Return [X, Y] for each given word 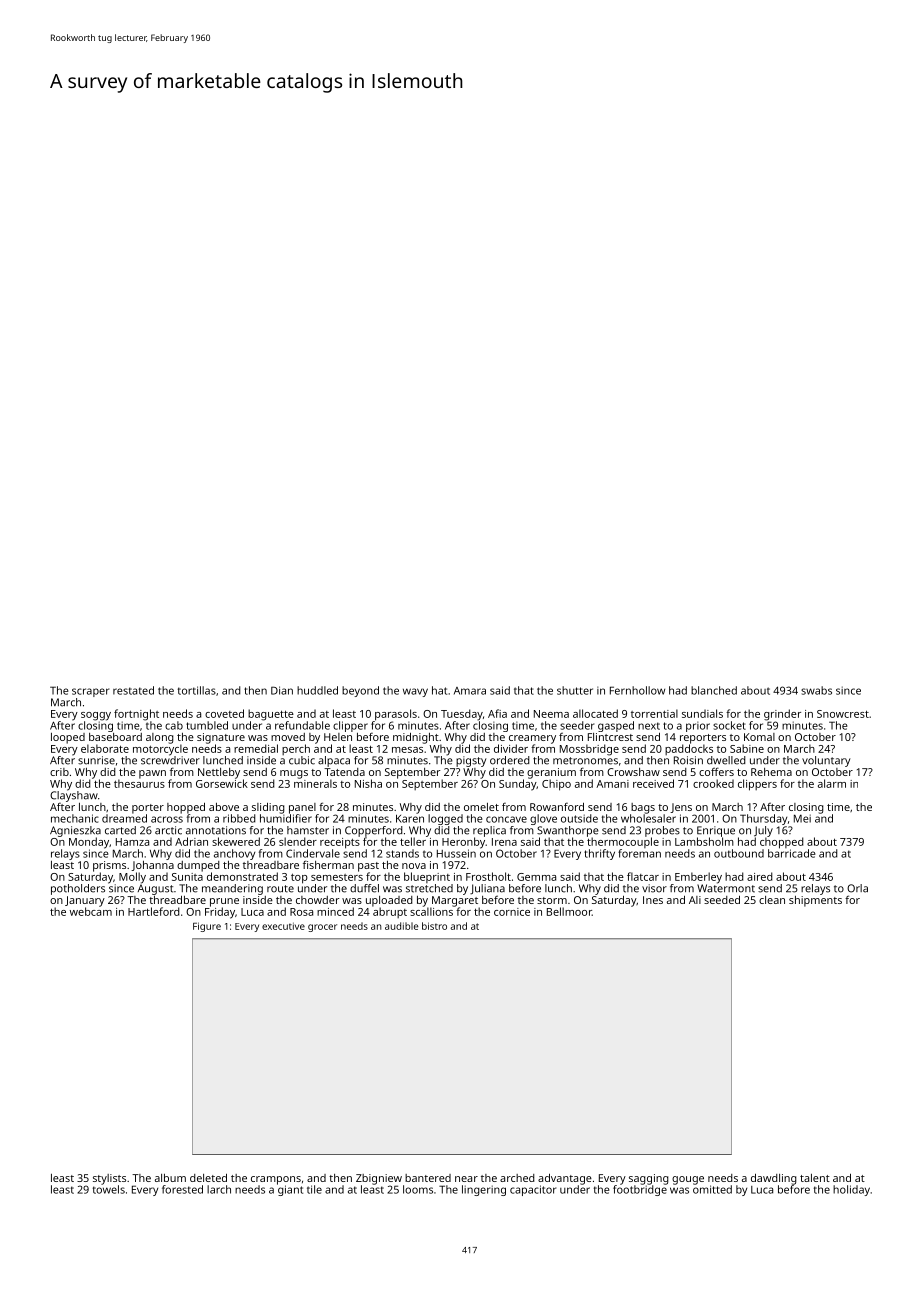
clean [772, 900]
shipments [815, 901]
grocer [322, 928]
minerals [315, 783]
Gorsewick [222, 783]
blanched [714, 690]
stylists [109, 1179]
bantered [428, 1178]
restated [133, 690]
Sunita [187, 877]
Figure [207, 927]
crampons [276, 1180]
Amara [470, 691]
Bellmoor [569, 911]
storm [552, 900]
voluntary [826, 761]
